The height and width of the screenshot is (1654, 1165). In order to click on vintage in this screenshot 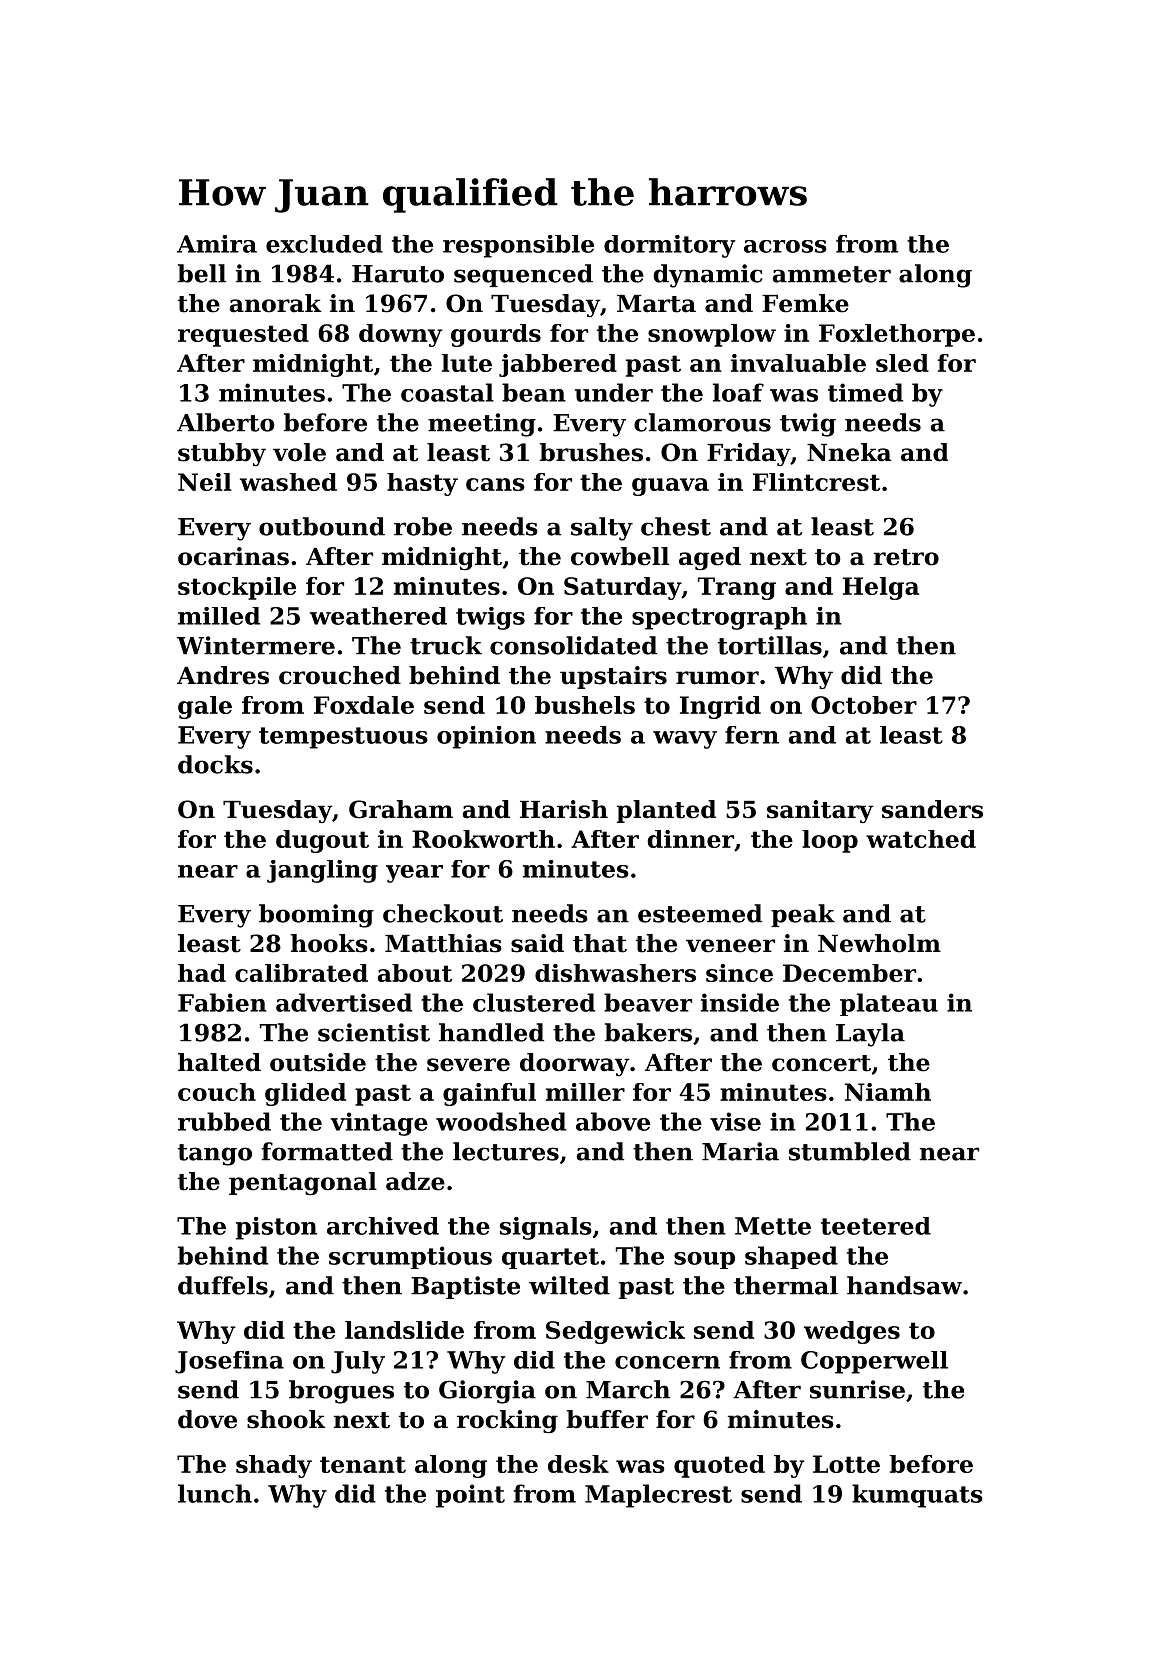, I will do `click(379, 1124)`.
